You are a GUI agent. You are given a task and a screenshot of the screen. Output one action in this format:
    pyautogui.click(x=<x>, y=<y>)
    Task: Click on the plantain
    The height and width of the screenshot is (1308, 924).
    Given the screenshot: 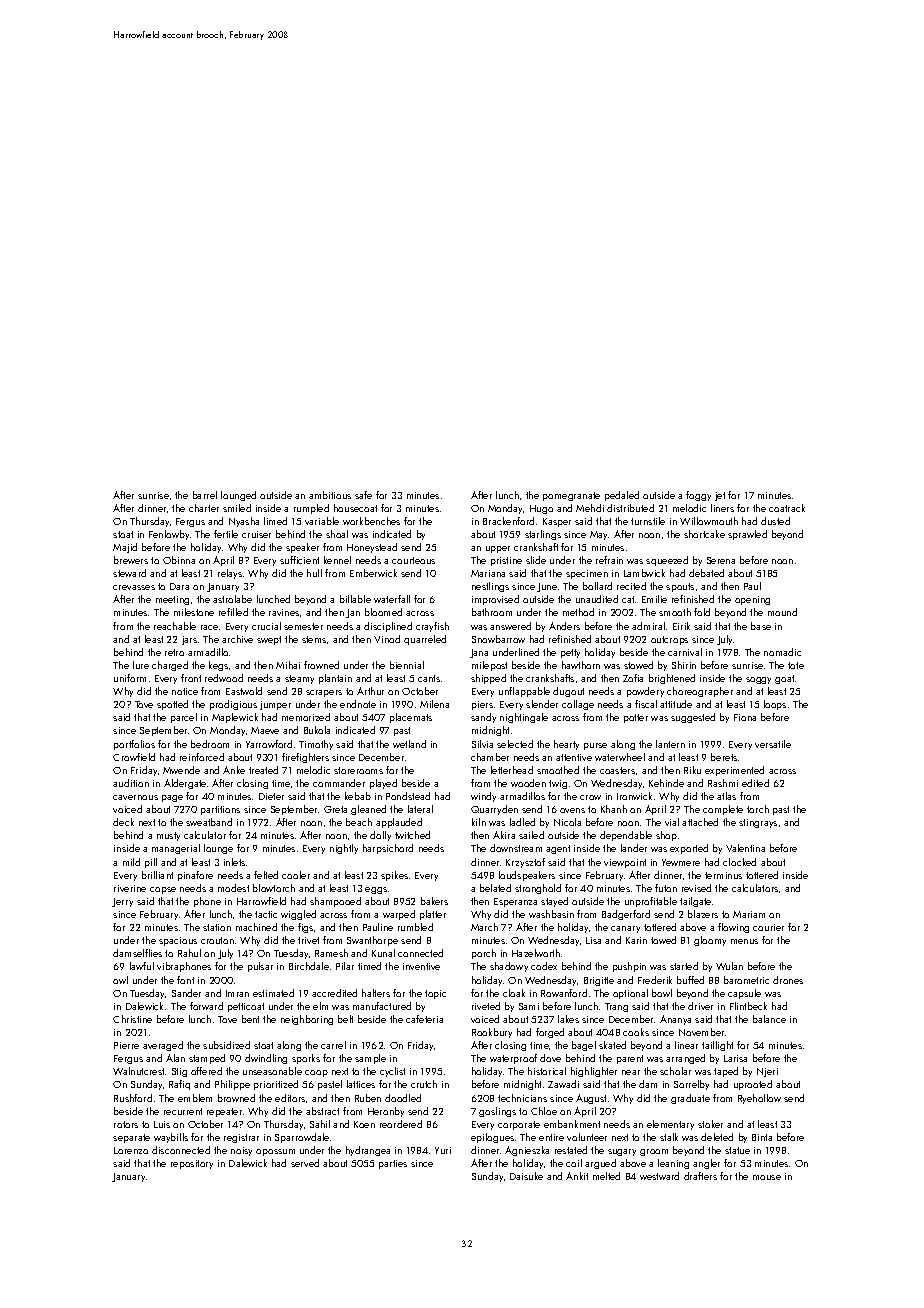 What is the action you would take?
    pyautogui.click(x=335, y=679)
